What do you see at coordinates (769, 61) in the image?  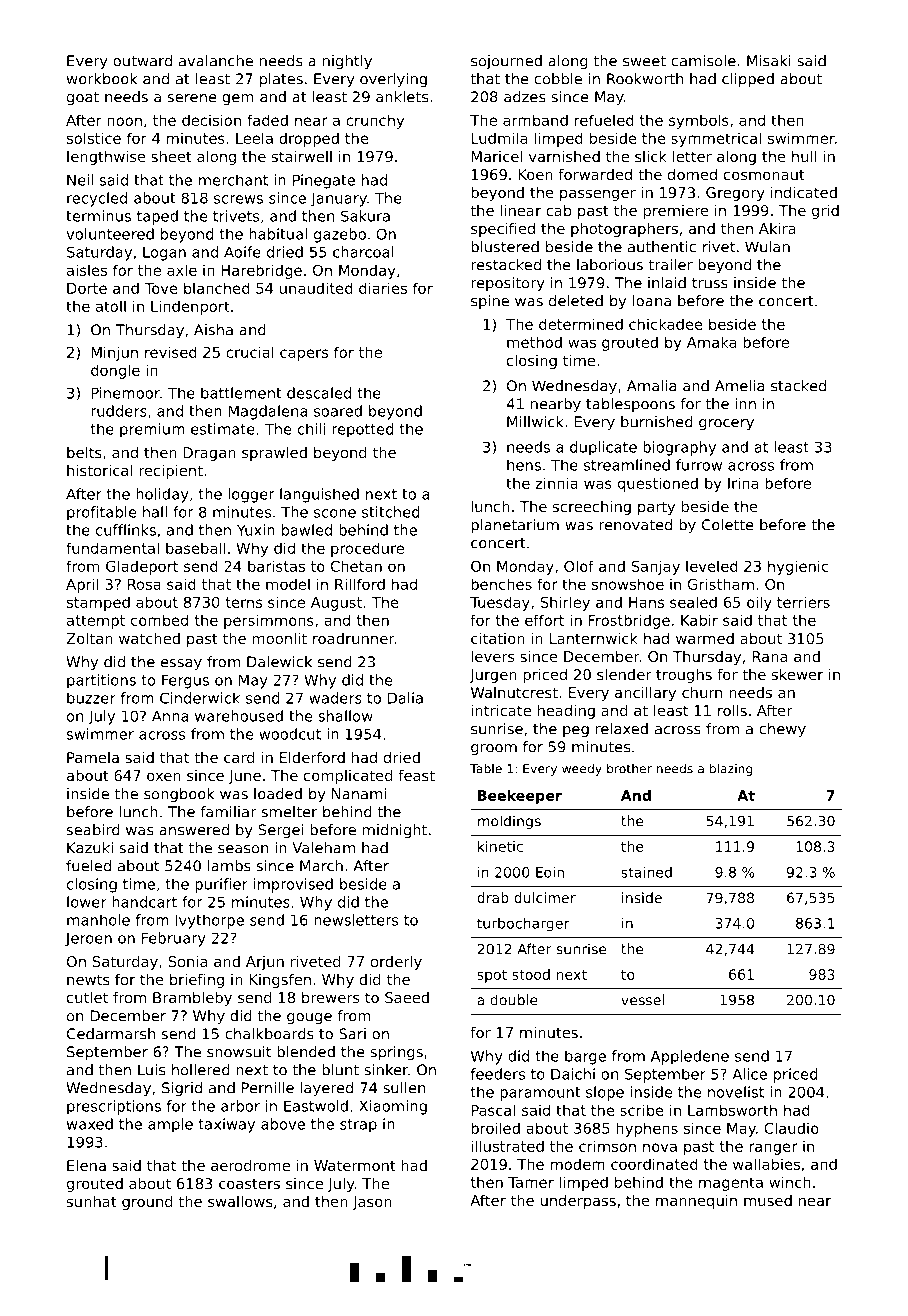 I see `Misaki` at bounding box center [769, 61].
